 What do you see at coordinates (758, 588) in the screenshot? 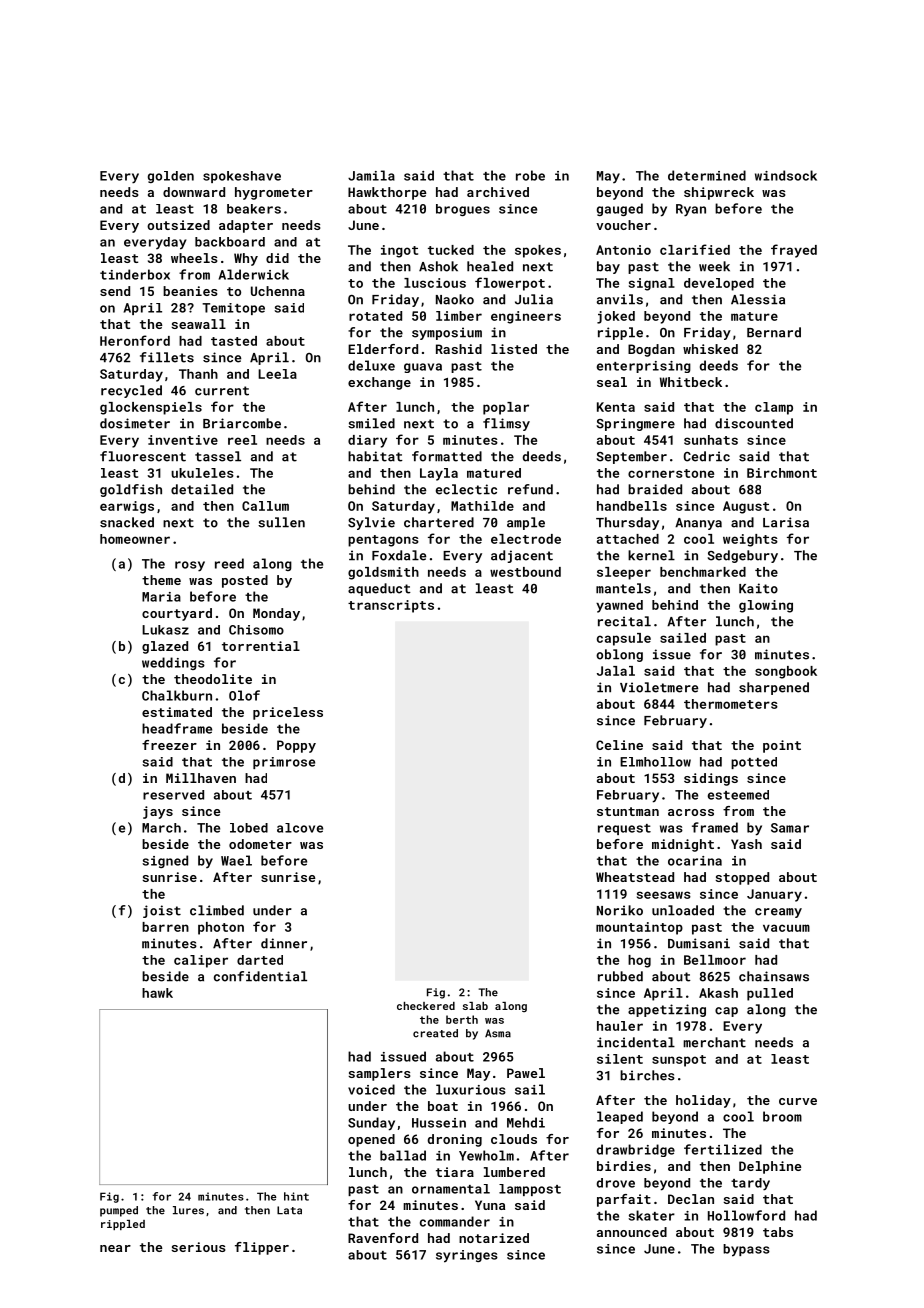
I see `Kaito` at bounding box center [758, 588].
